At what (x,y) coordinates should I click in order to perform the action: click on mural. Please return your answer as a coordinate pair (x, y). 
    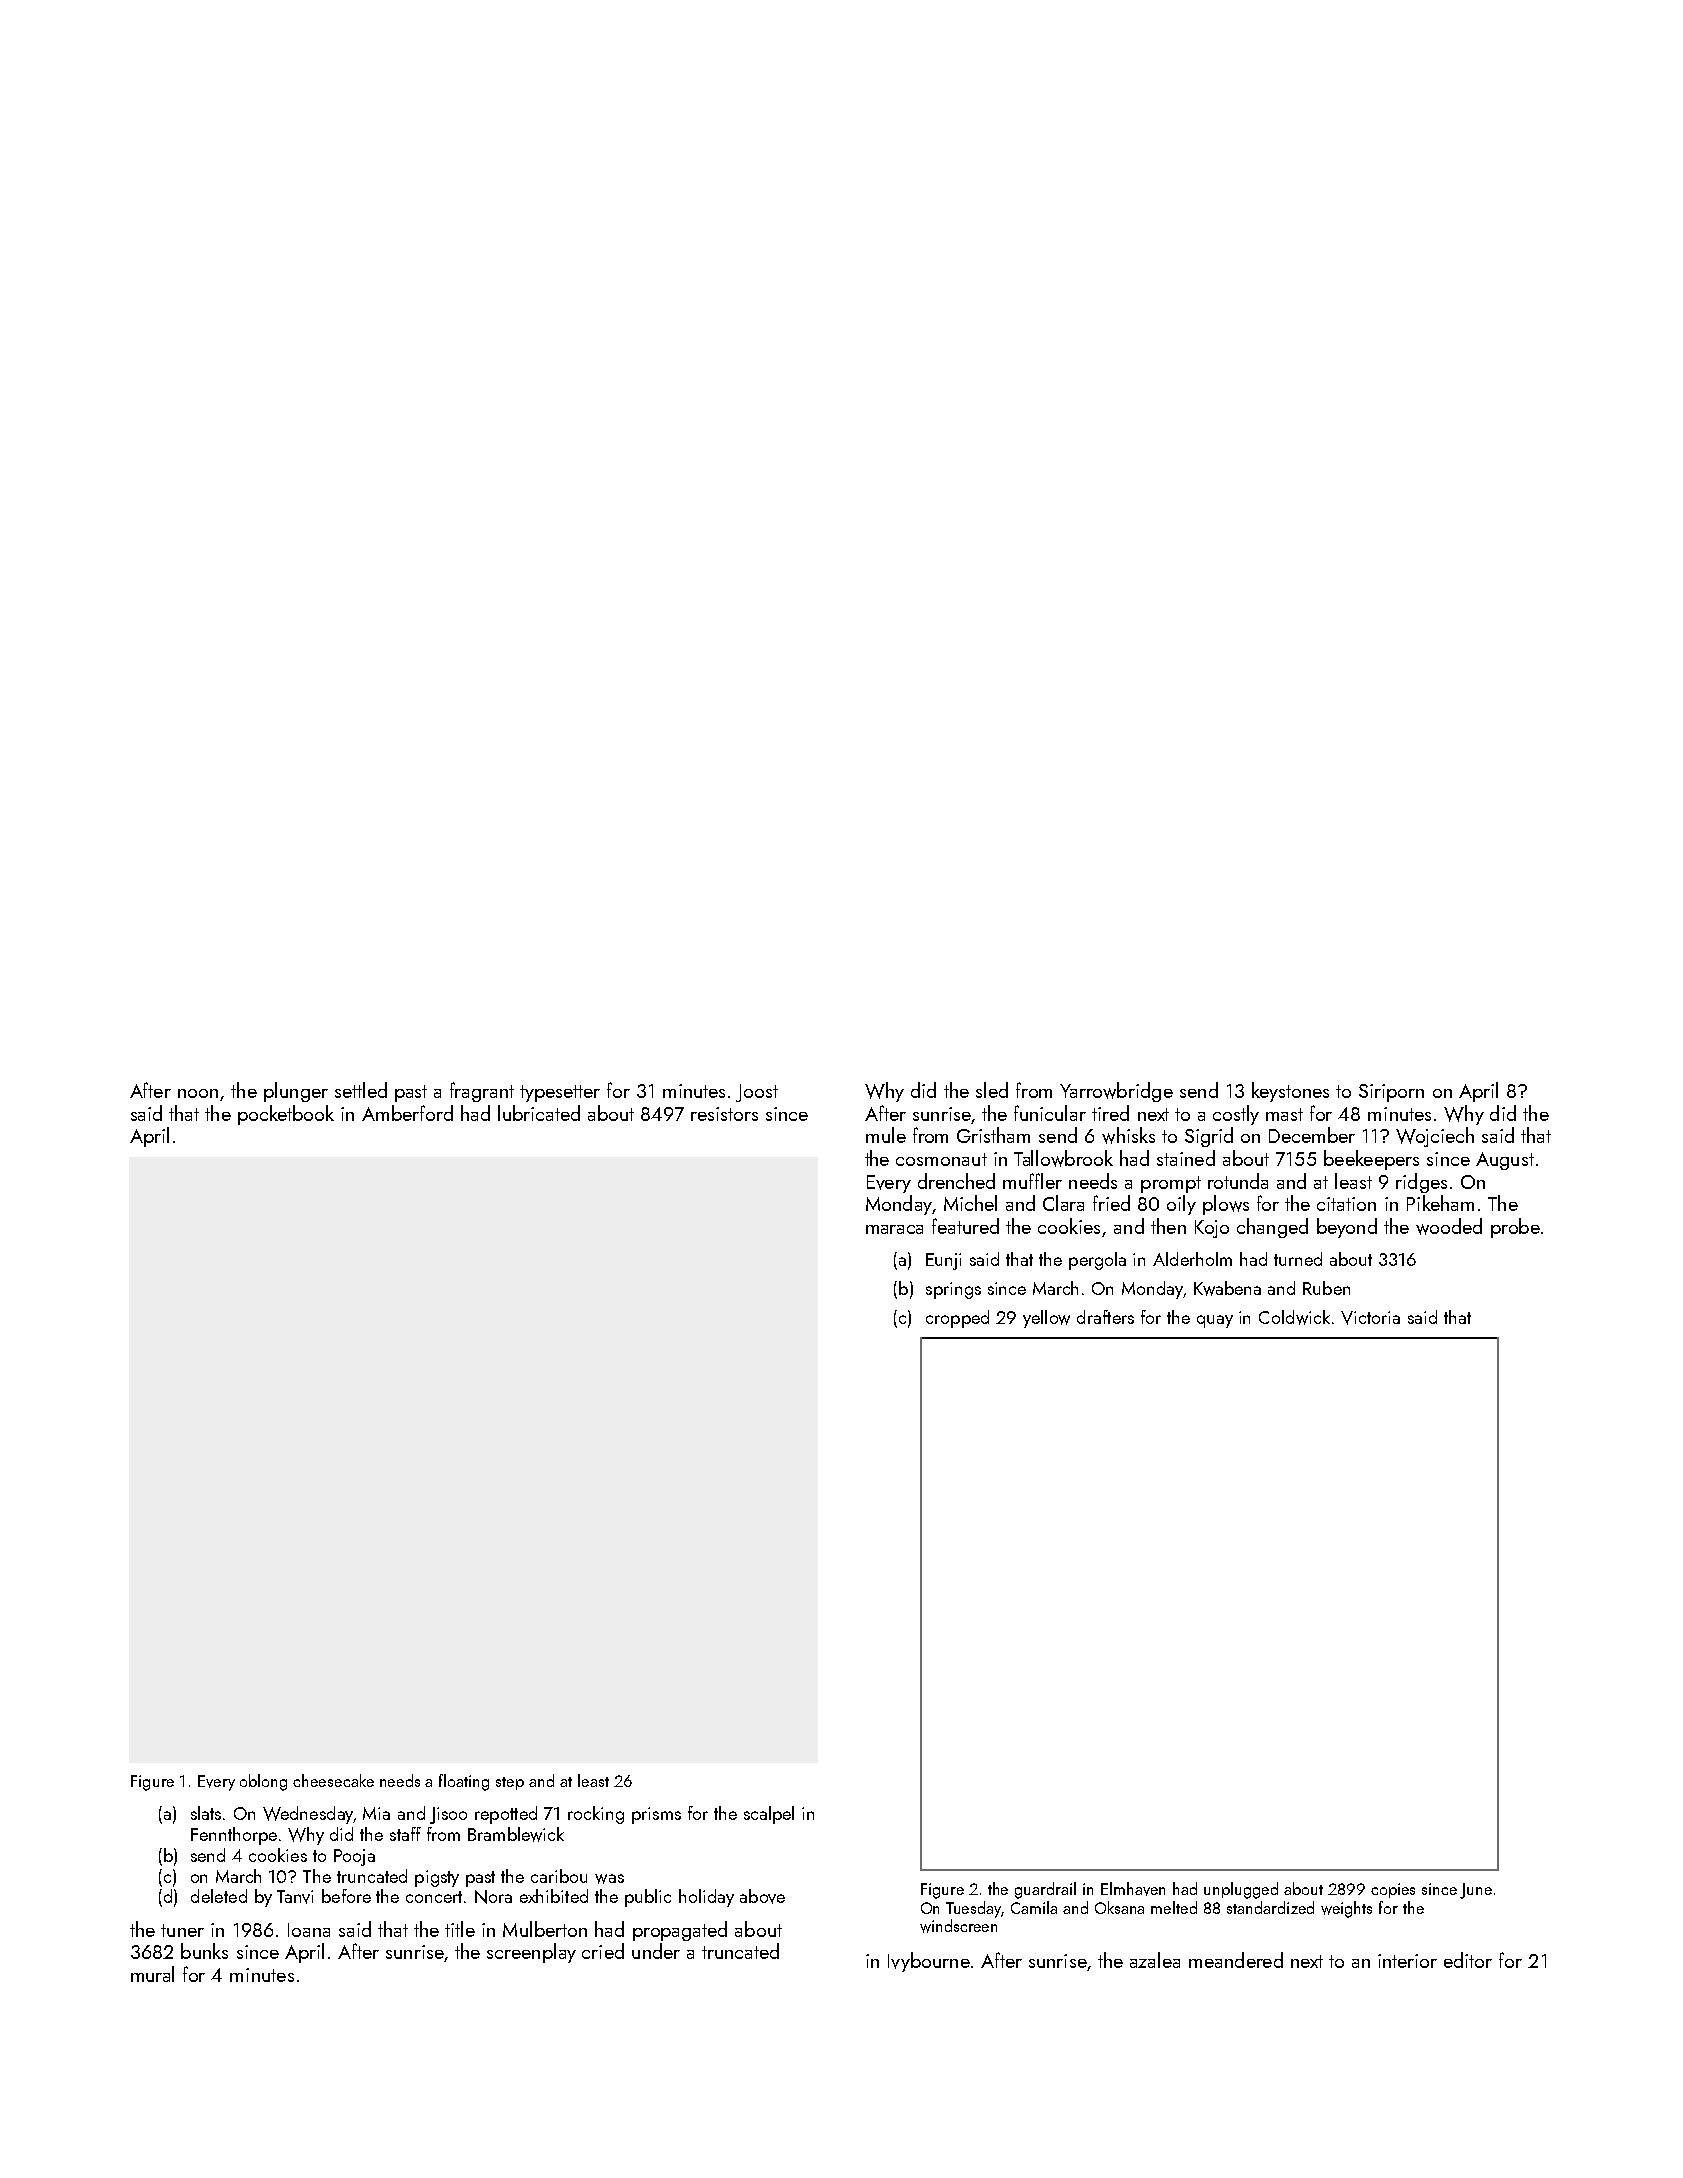
    Looking at the image, I should click on (152, 1974).
